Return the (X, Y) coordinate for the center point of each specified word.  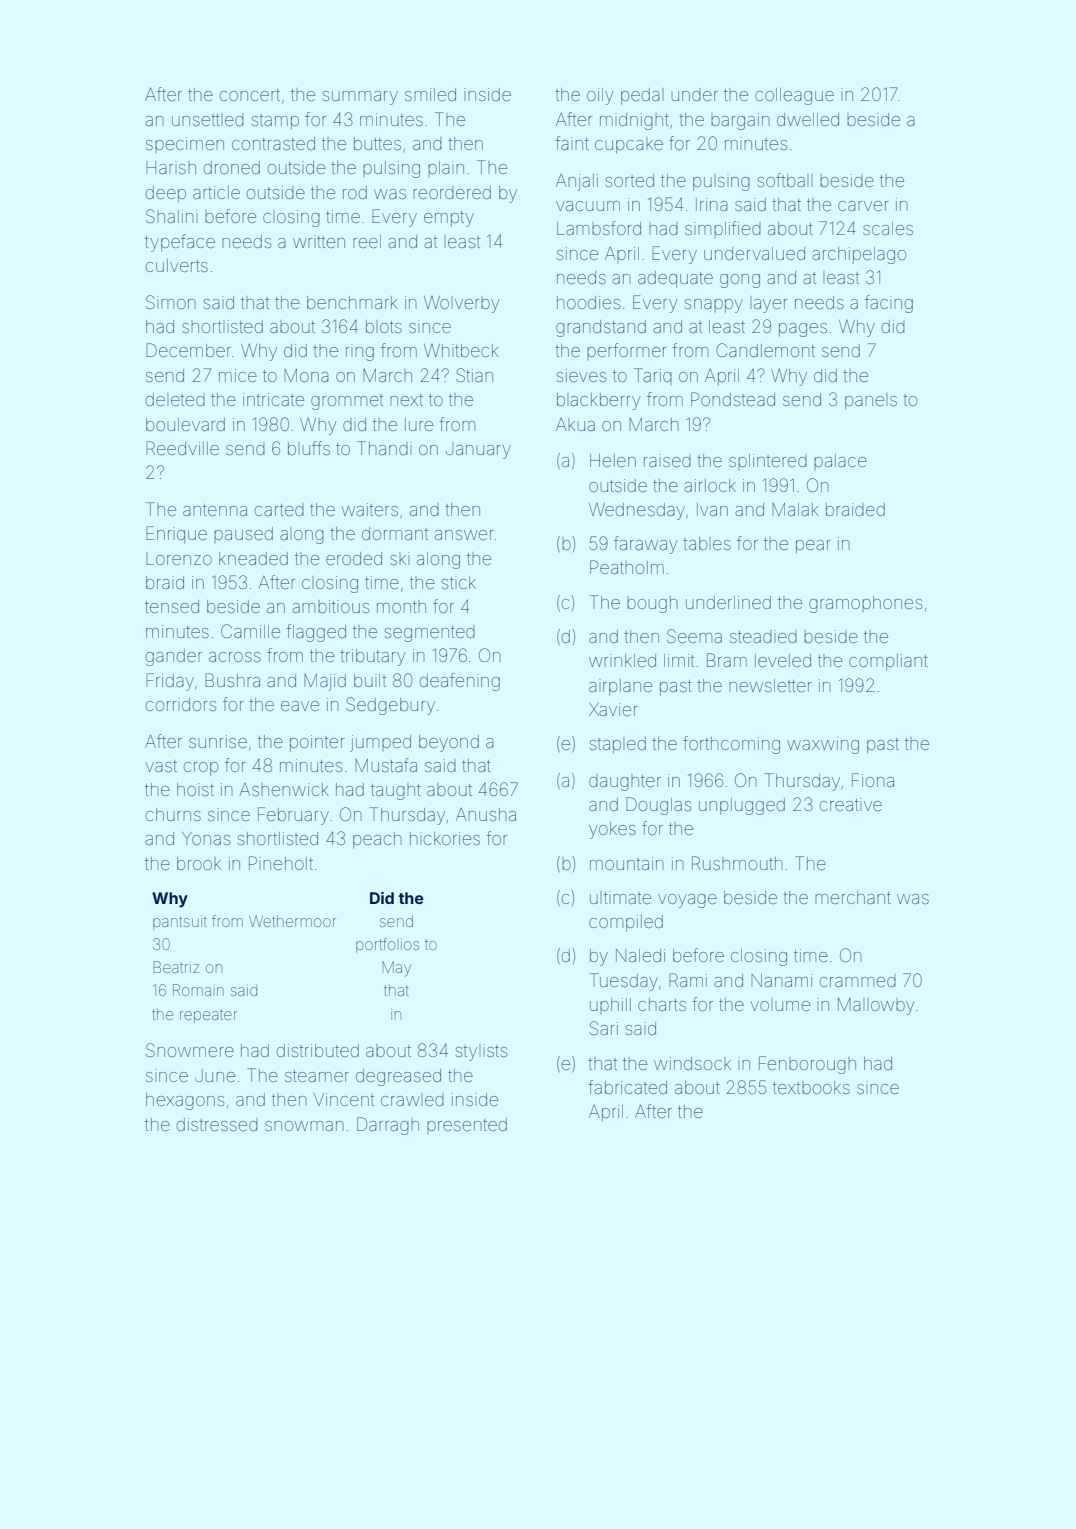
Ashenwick (284, 789)
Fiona (873, 780)
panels (871, 403)
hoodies (588, 302)
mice (238, 375)
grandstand (601, 328)
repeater (208, 1016)
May (397, 969)
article (216, 192)
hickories (445, 838)
